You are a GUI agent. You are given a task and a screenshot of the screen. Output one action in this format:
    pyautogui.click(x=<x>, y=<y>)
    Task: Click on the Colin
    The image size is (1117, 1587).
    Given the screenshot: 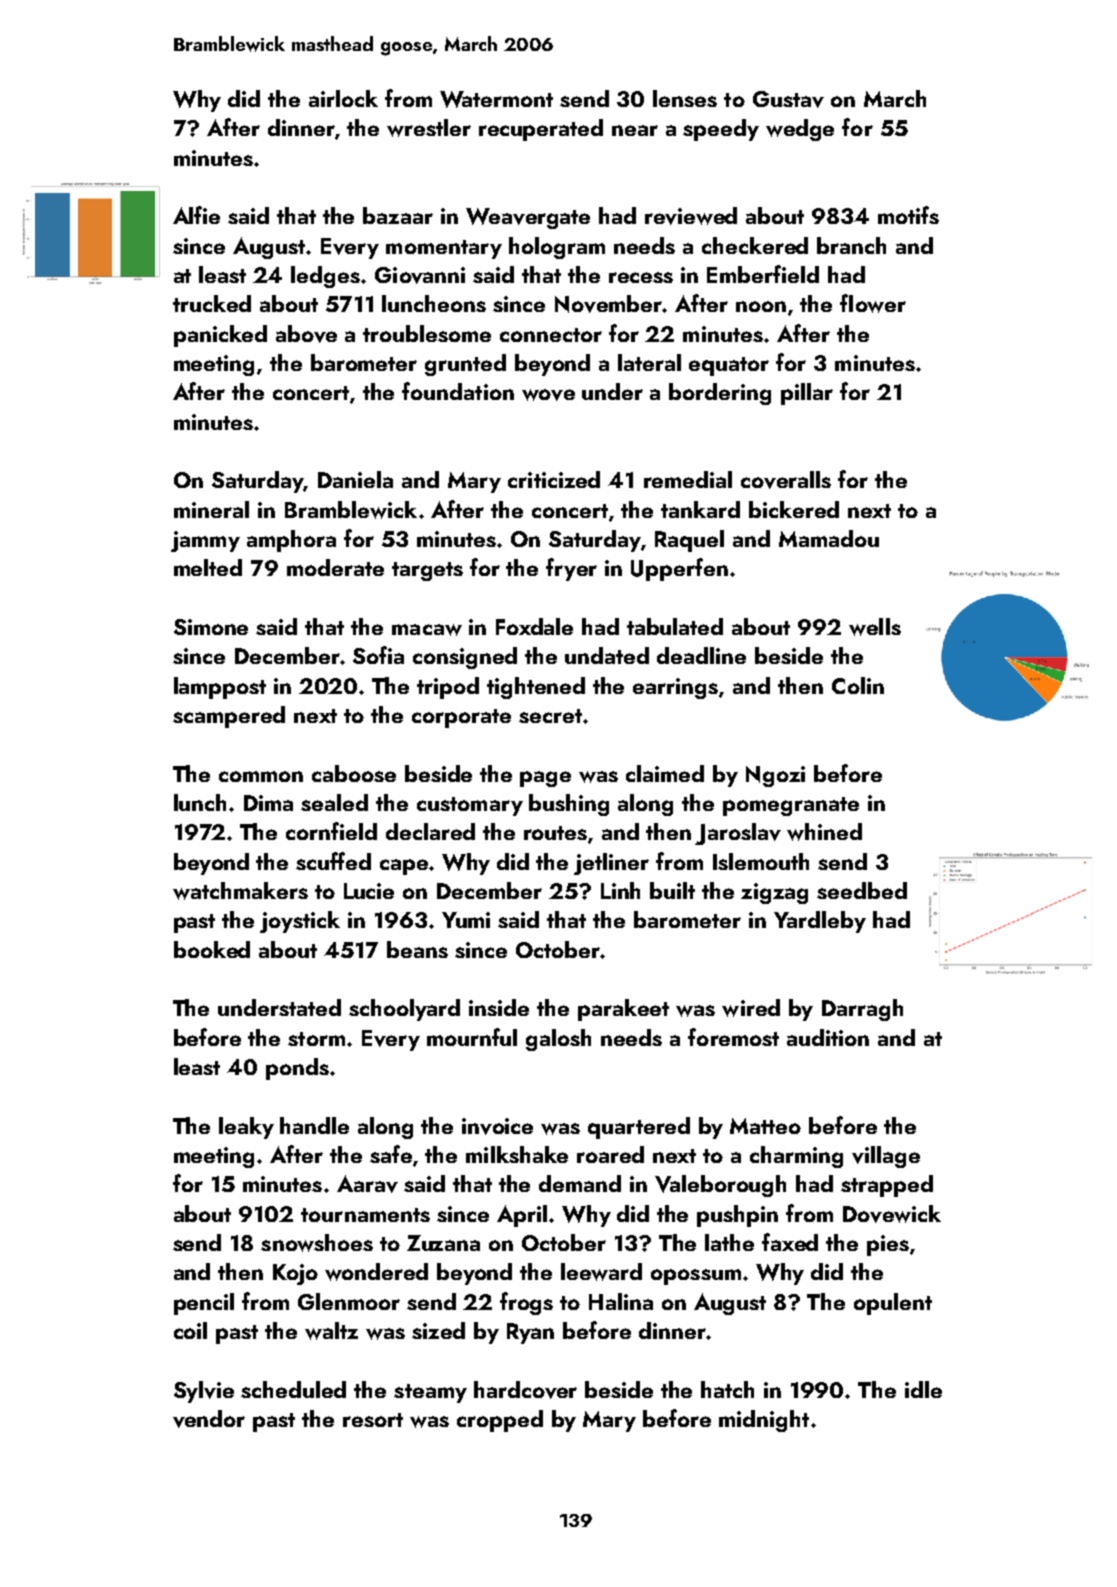 What is the action you would take?
    pyautogui.click(x=858, y=685)
